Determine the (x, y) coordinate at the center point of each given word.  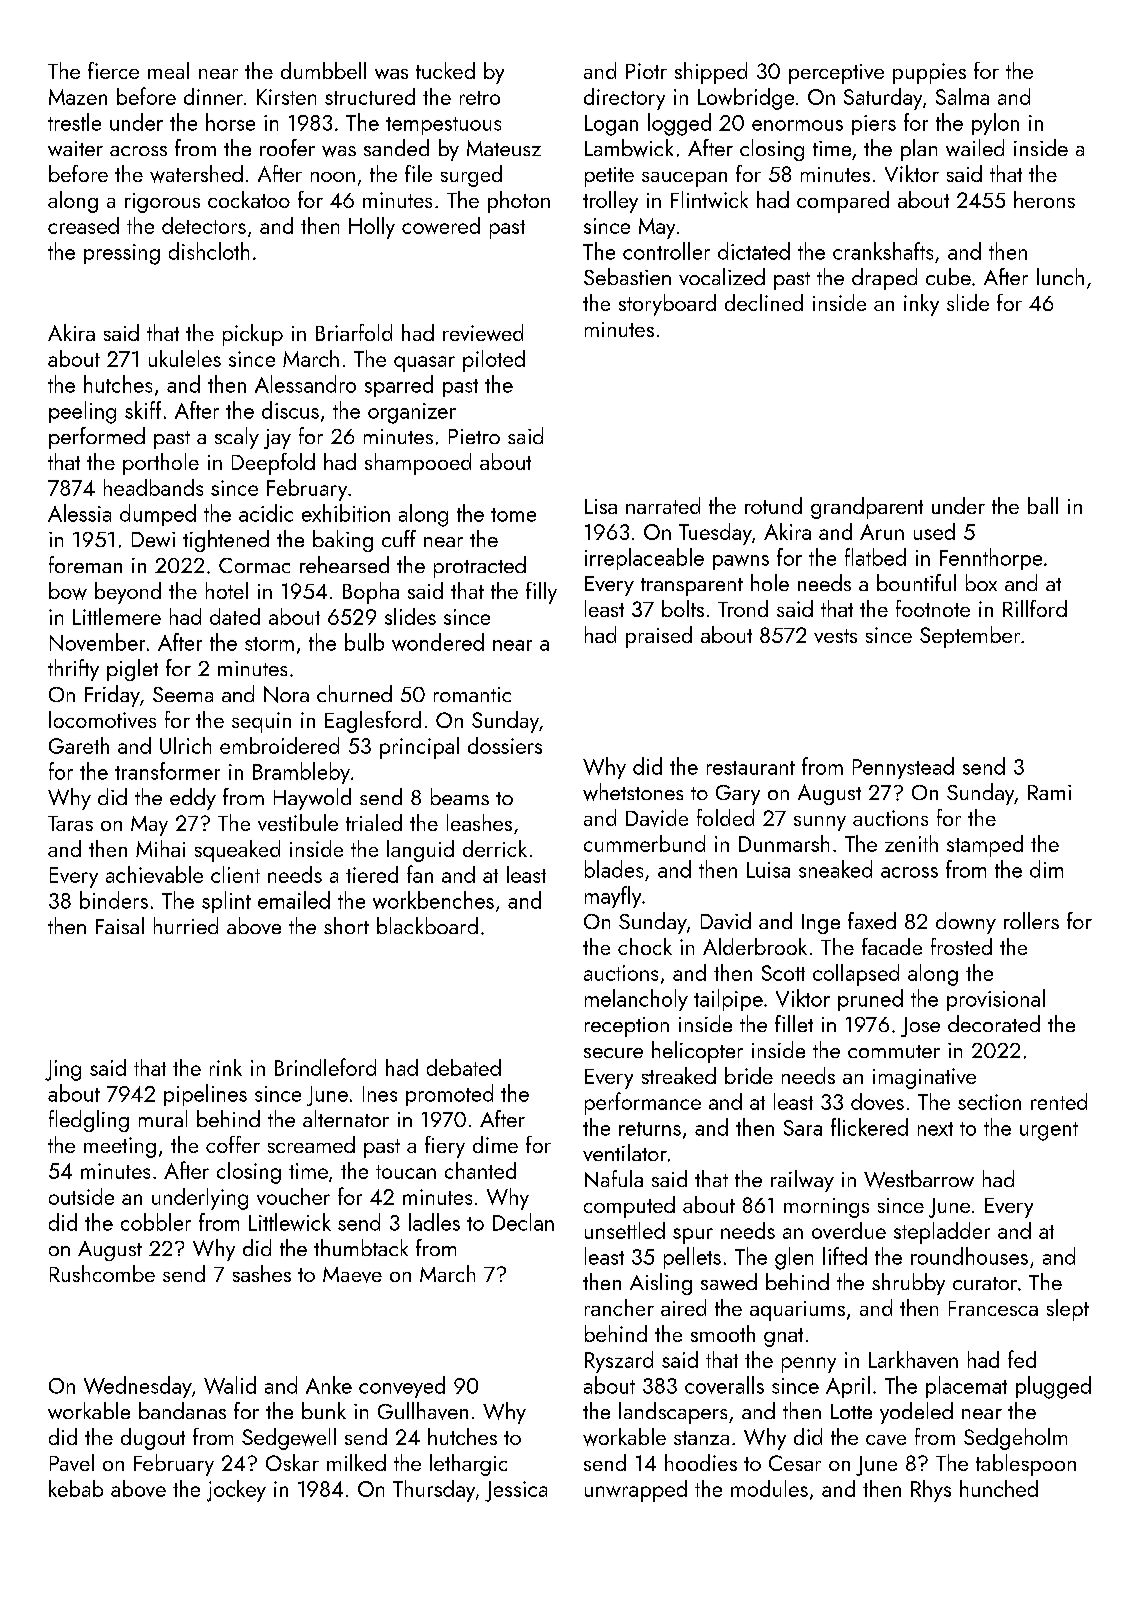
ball (1043, 505)
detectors (204, 225)
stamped (985, 846)
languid (420, 851)
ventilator (625, 1152)
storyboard (667, 305)
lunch (1060, 276)
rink (226, 1067)
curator (985, 1283)
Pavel (72, 1462)
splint (226, 902)
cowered (441, 225)
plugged (1053, 1387)
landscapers (673, 1413)
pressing (122, 254)
